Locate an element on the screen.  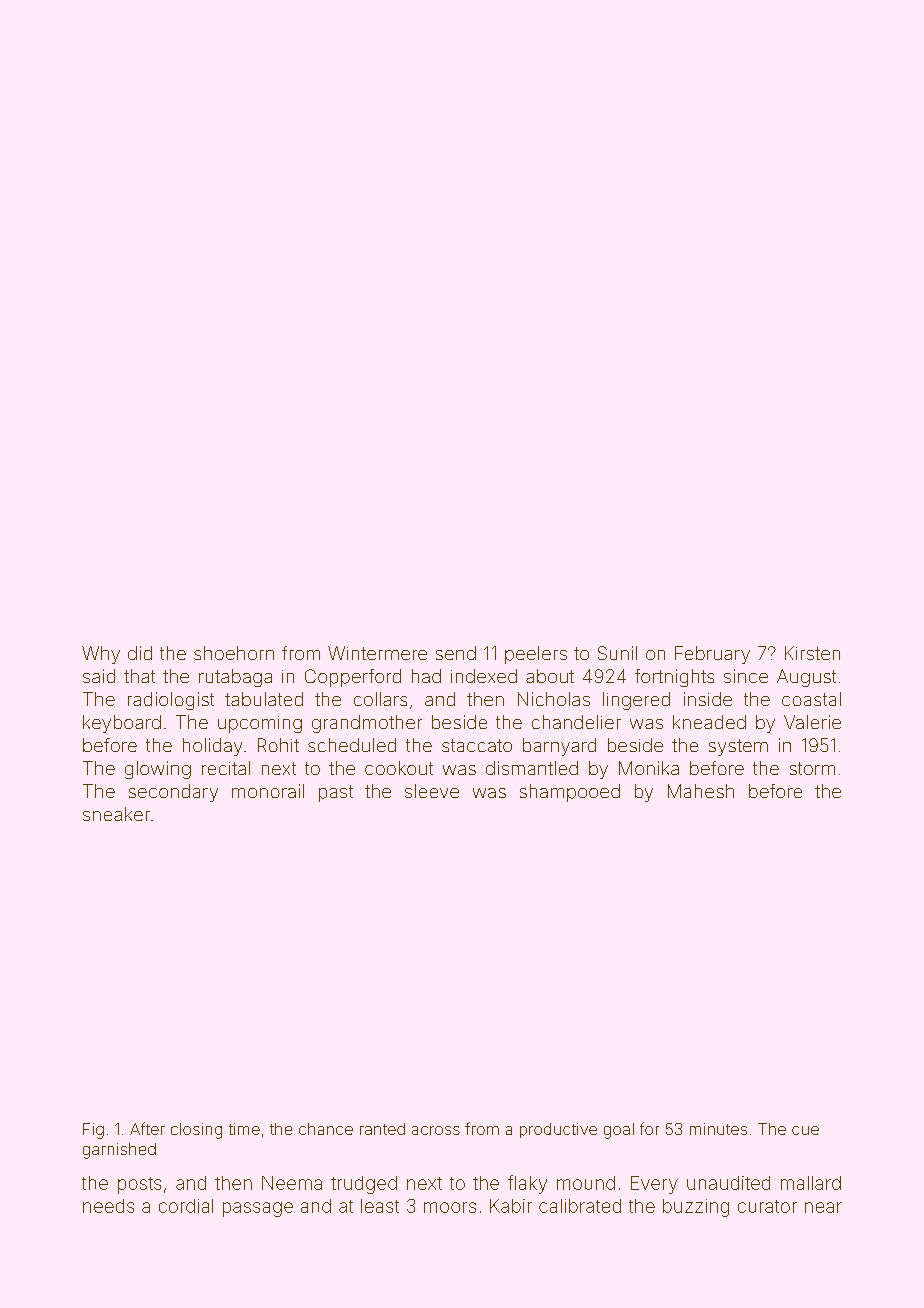
system is located at coordinates (738, 747).
